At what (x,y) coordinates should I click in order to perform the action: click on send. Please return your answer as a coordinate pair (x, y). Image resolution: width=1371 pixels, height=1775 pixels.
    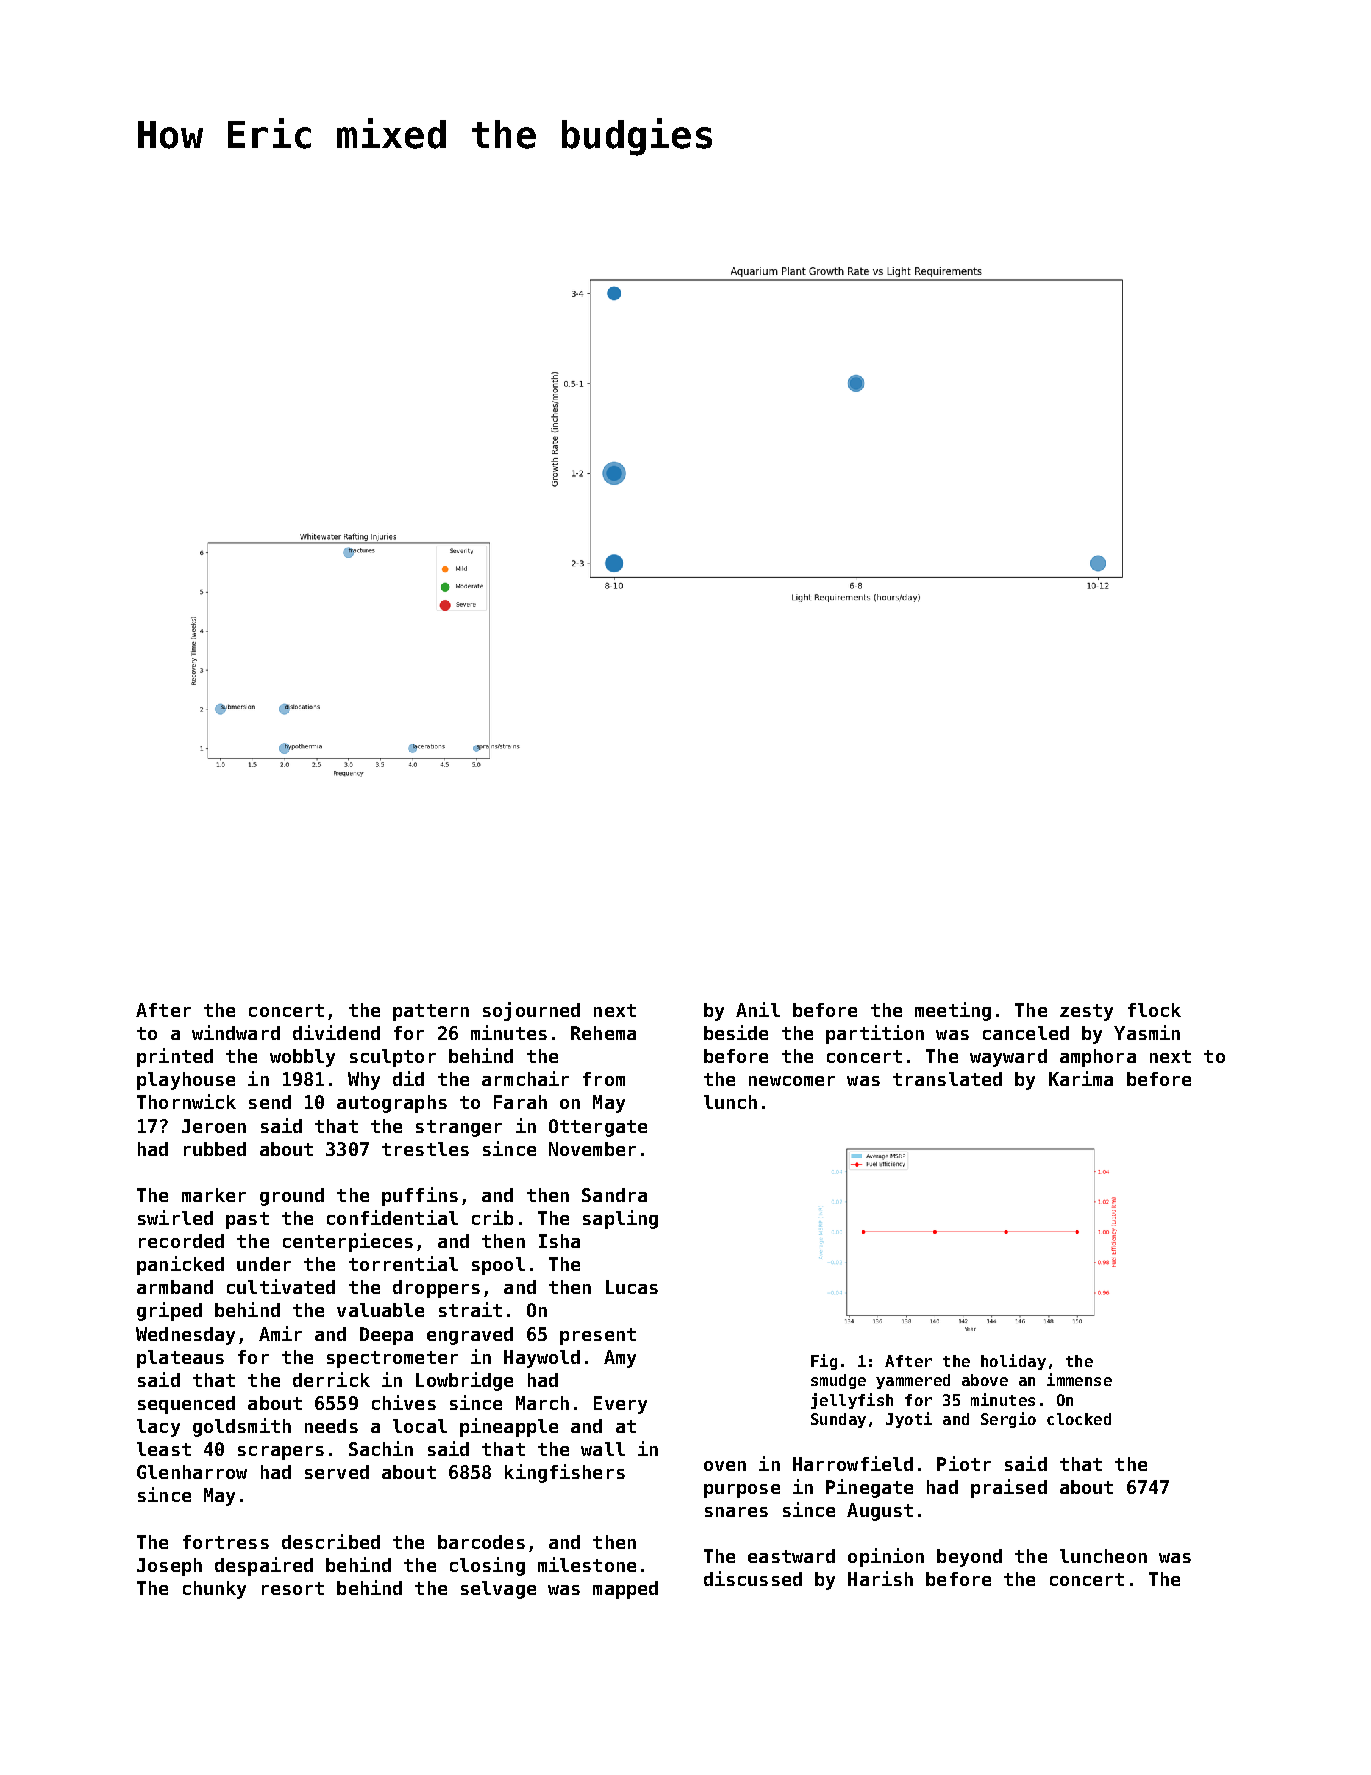
    Looking at the image, I should click on (270, 1102).
